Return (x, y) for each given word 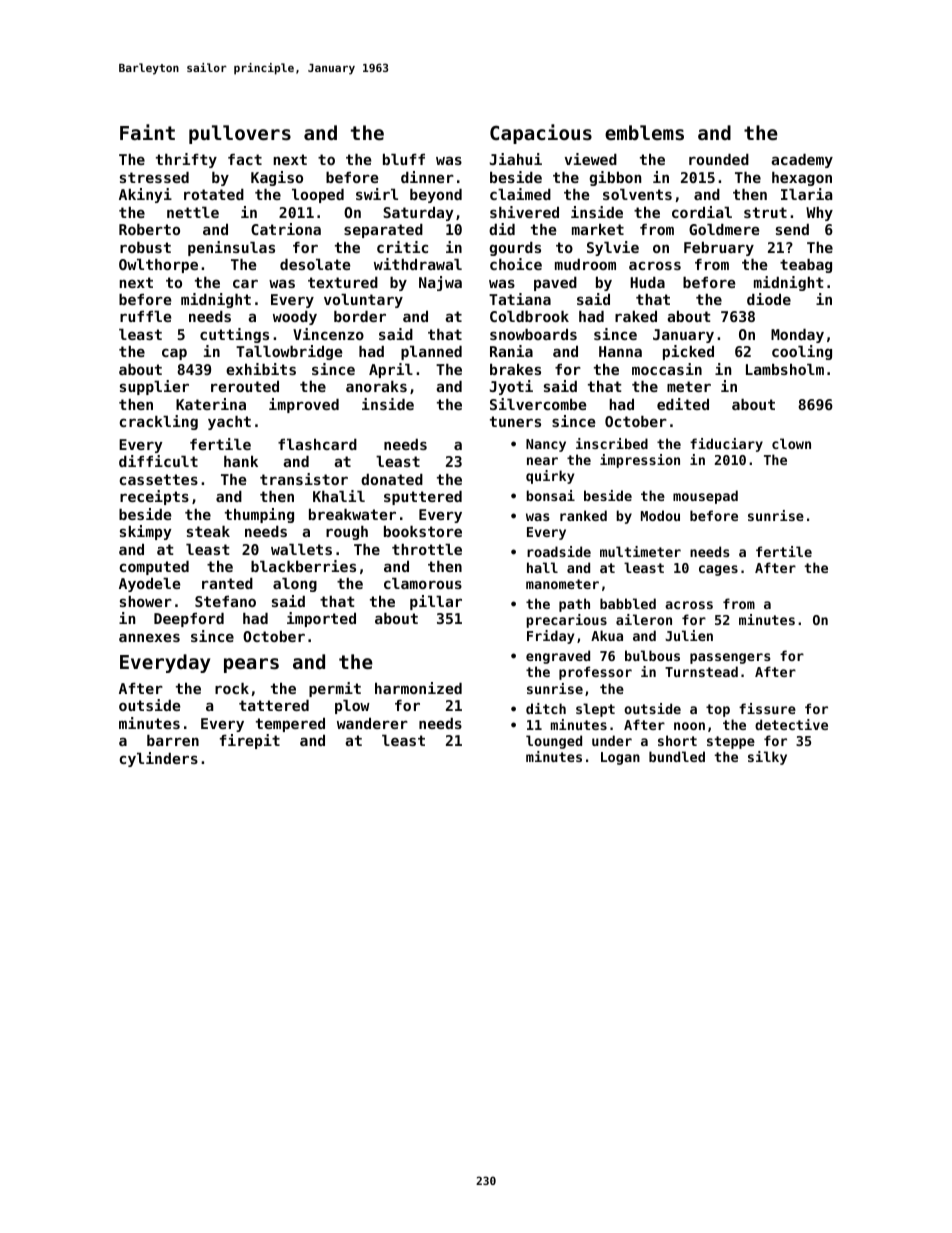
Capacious (541, 134)
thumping (259, 515)
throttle (427, 549)
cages (718, 570)
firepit (250, 741)
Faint (147, 132)
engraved (558, 657)
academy (802, 161)
